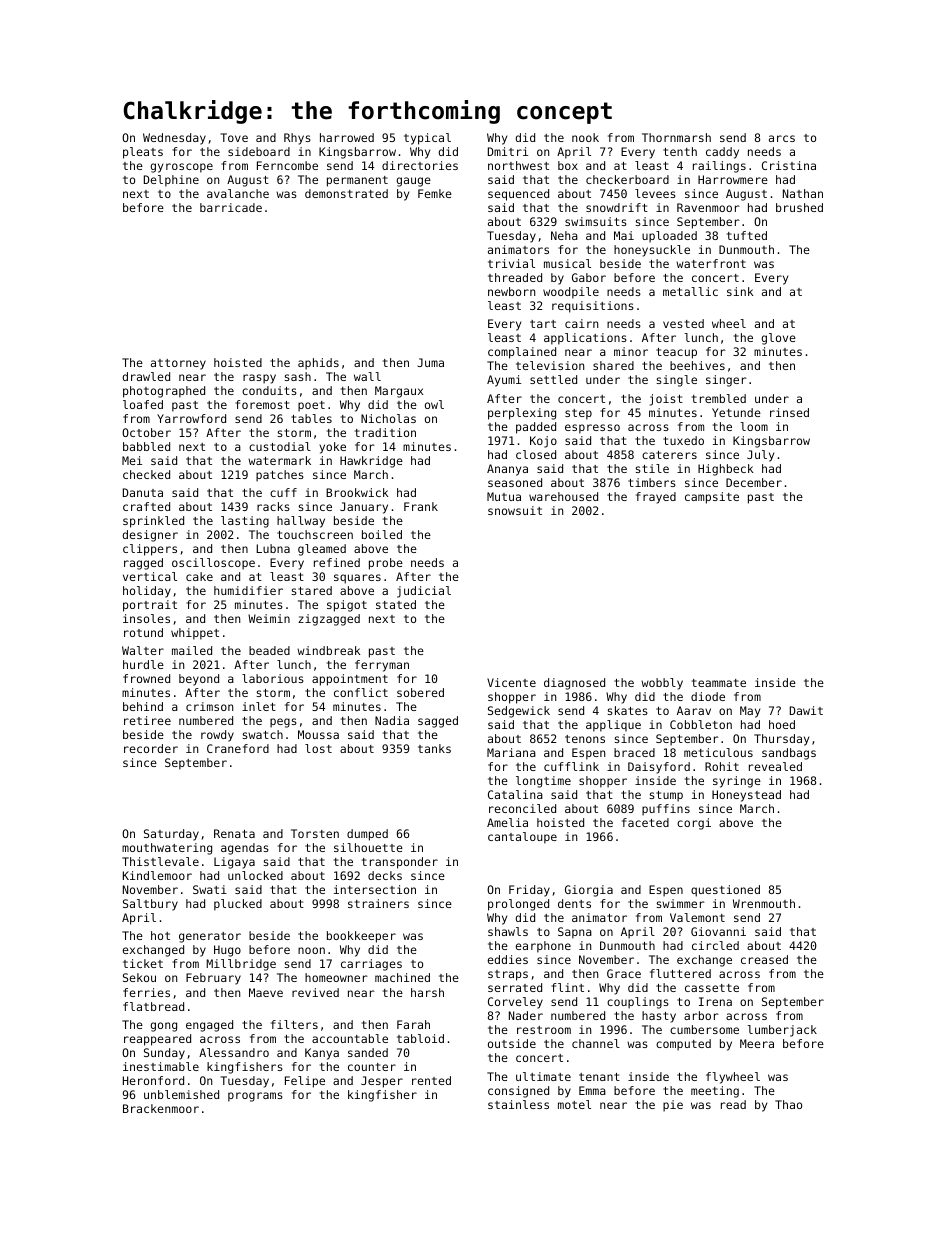  I want to click on patches, so click(280, 476).
